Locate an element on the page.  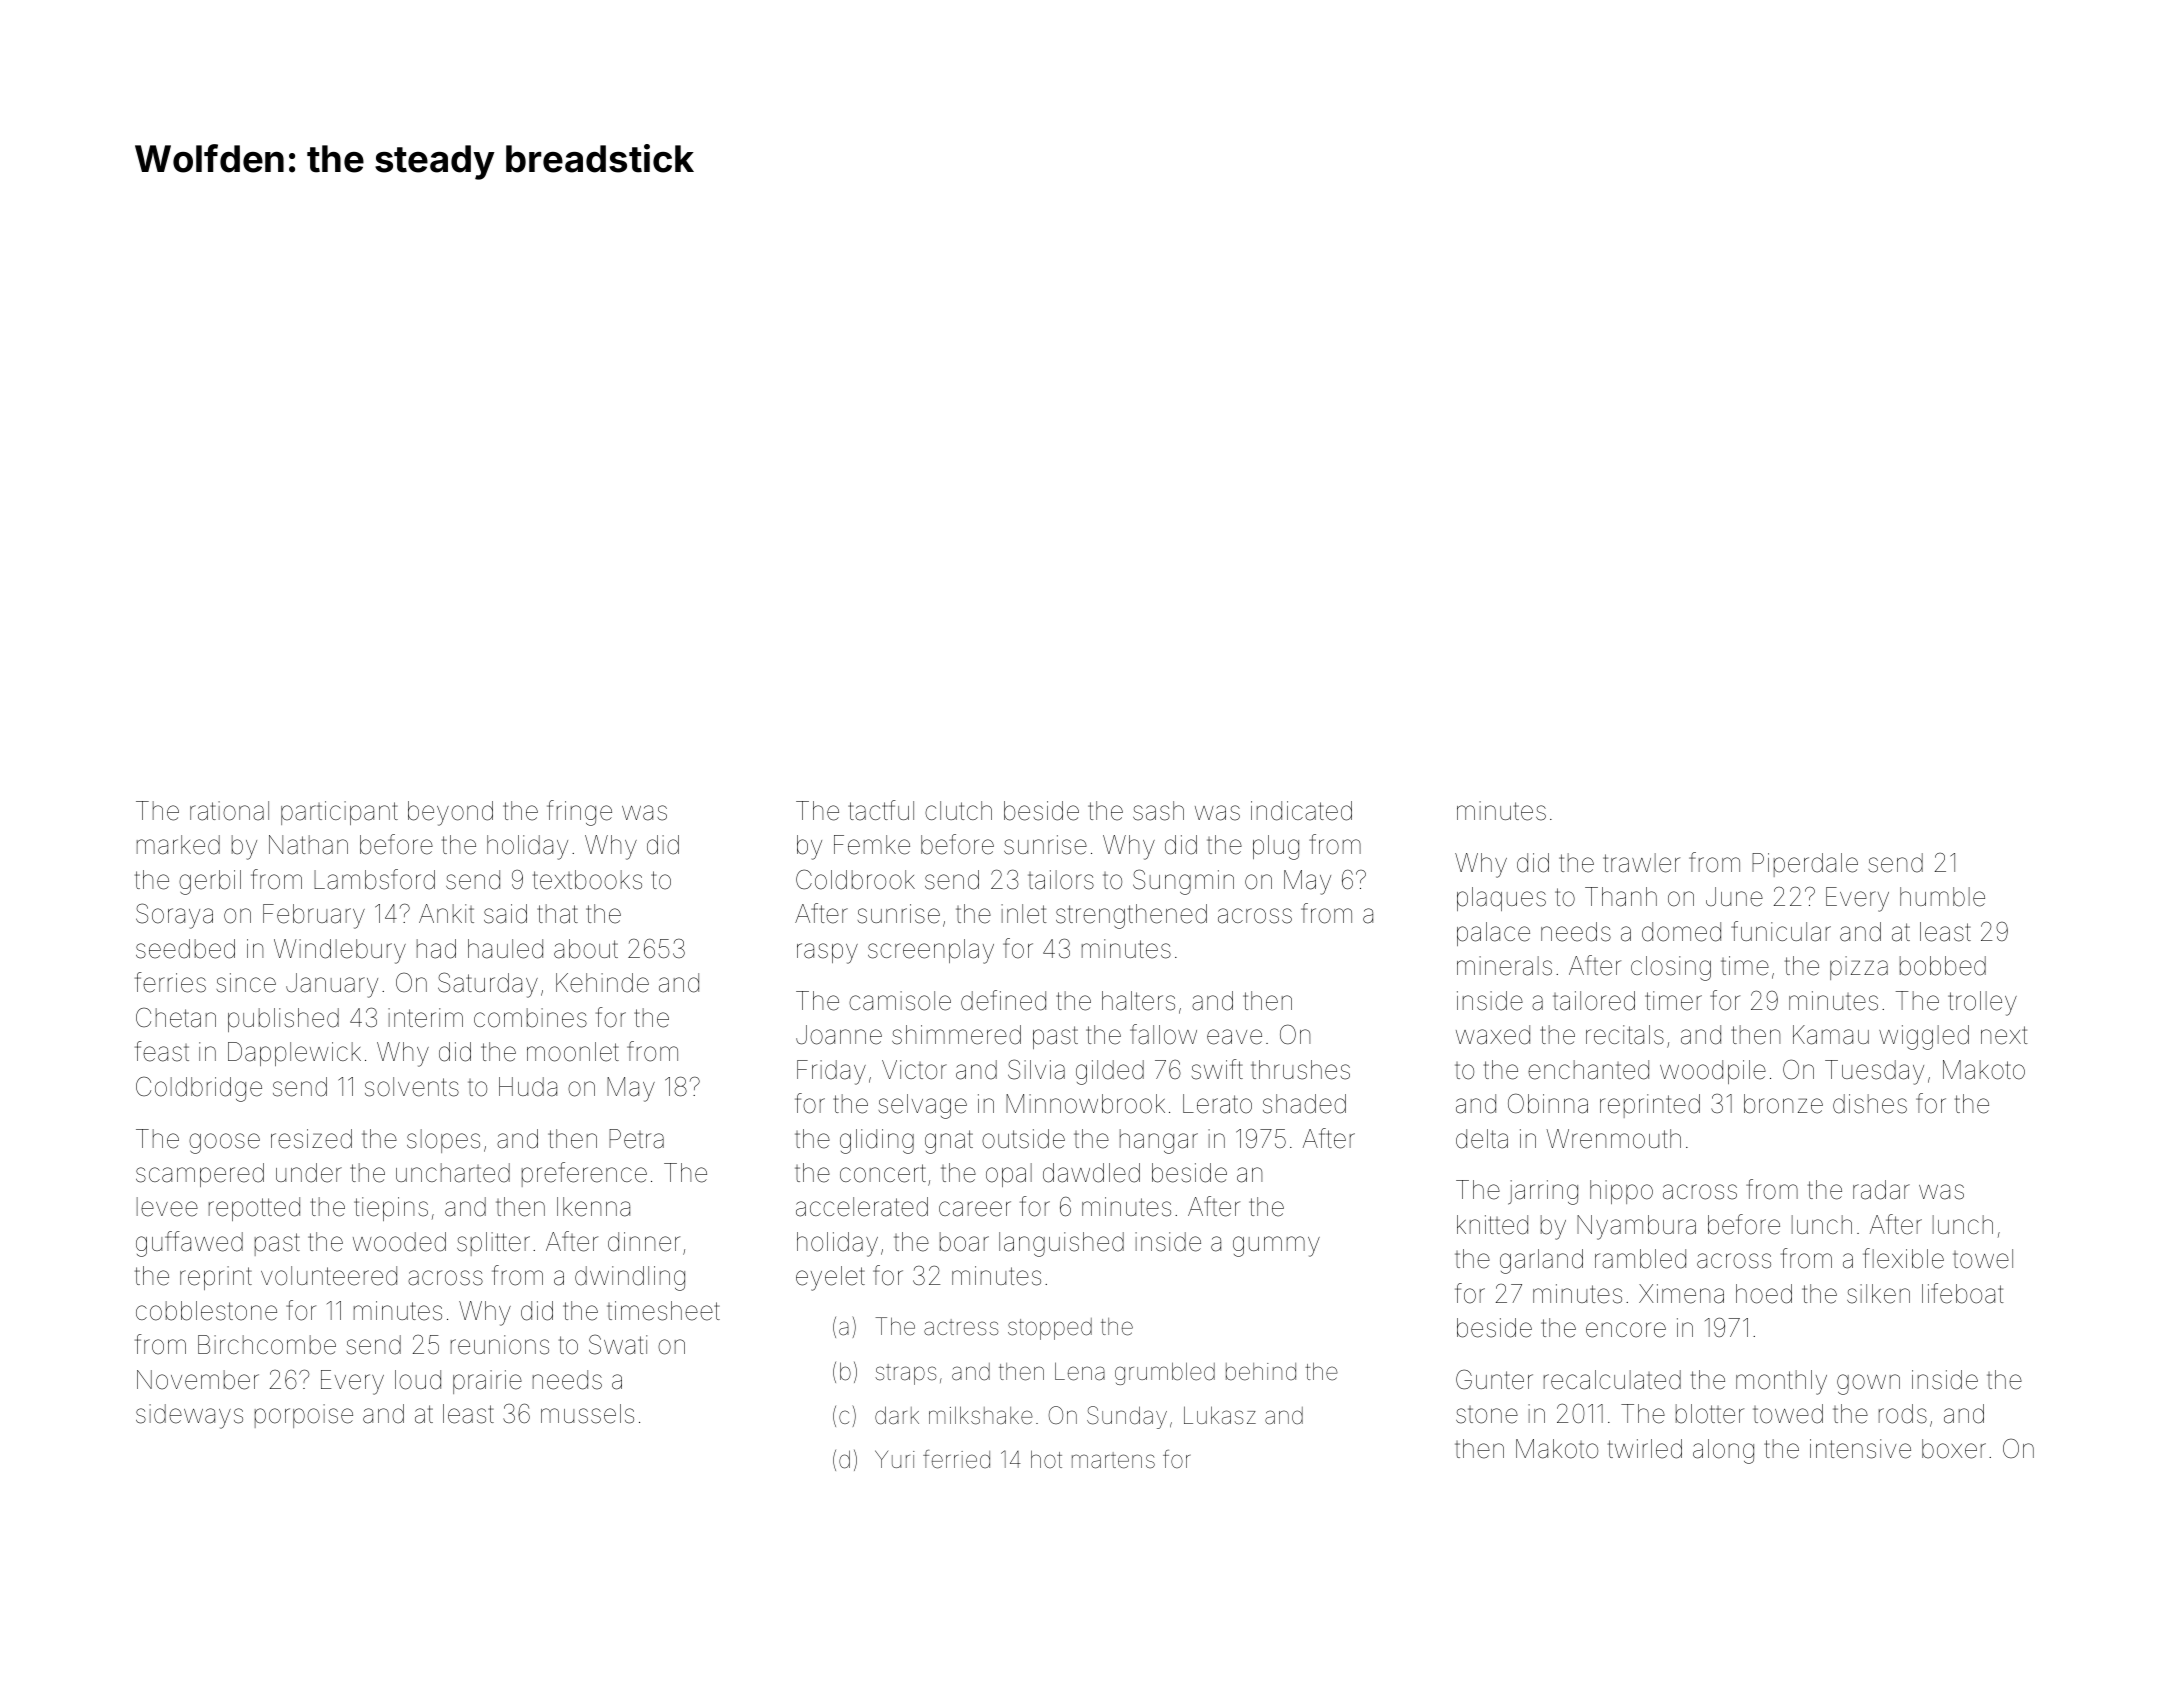
porpoise is located at coordinates (304, 1416).
